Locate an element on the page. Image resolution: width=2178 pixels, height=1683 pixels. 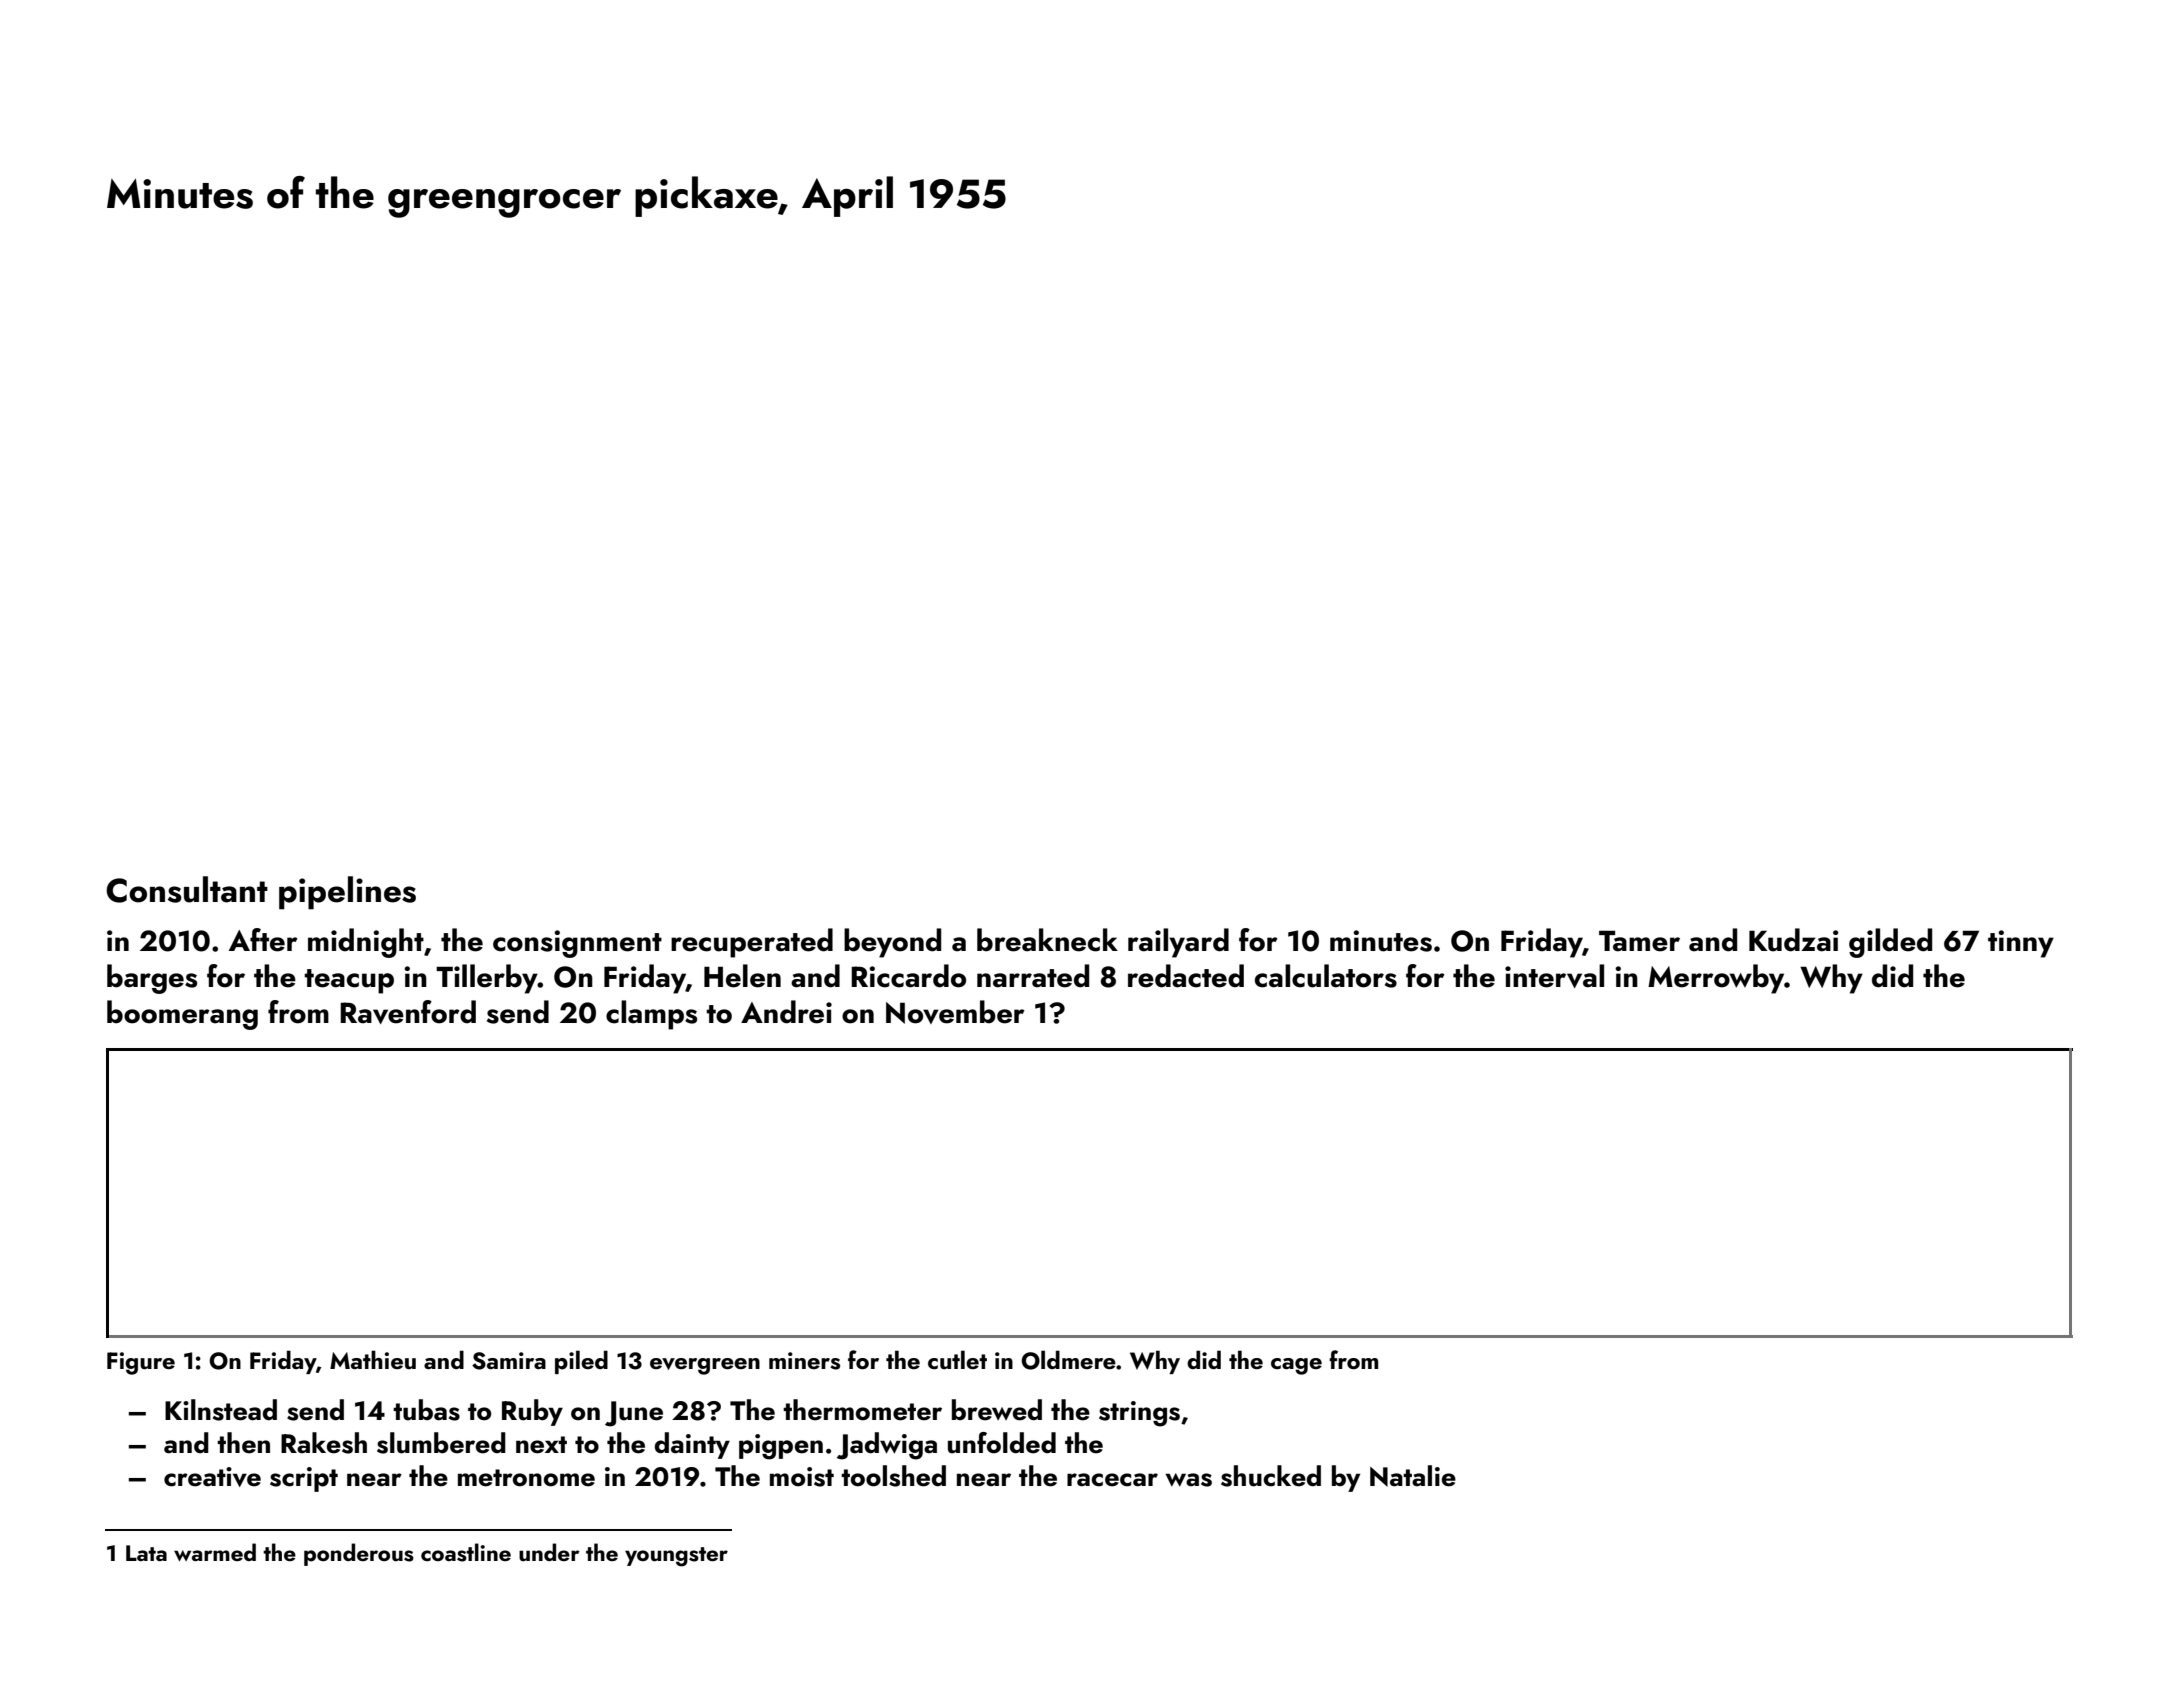
Oldmere is located at coordinates (1068, 1360).
